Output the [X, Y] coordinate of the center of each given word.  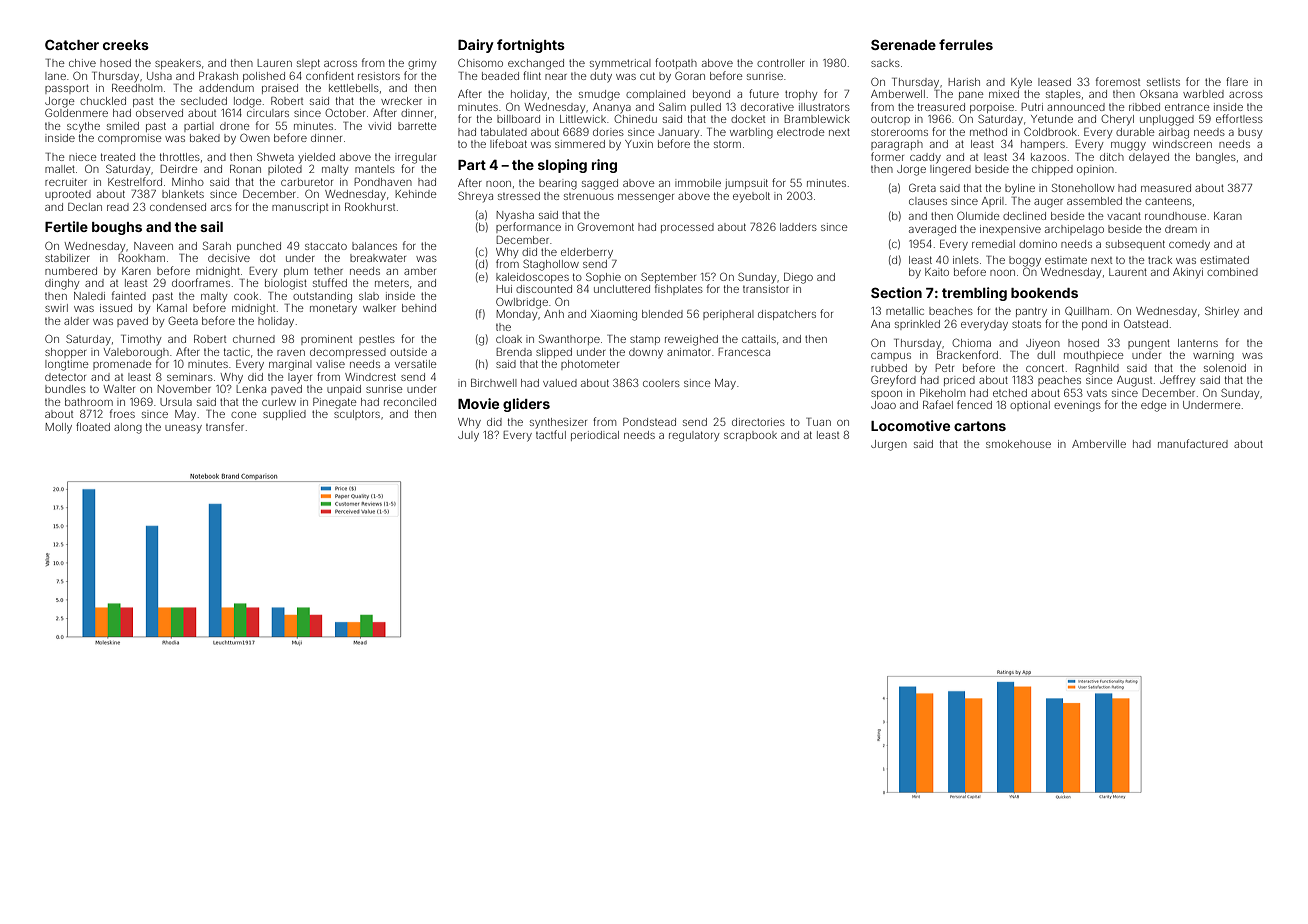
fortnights [531, 46]
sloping [562, 166]
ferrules [966, 44]
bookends [1044, 293]
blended [662, 314]
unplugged [1167, 120]
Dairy [476, 46]
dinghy [62, 284]
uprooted [68, 195]
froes [122, 413]
